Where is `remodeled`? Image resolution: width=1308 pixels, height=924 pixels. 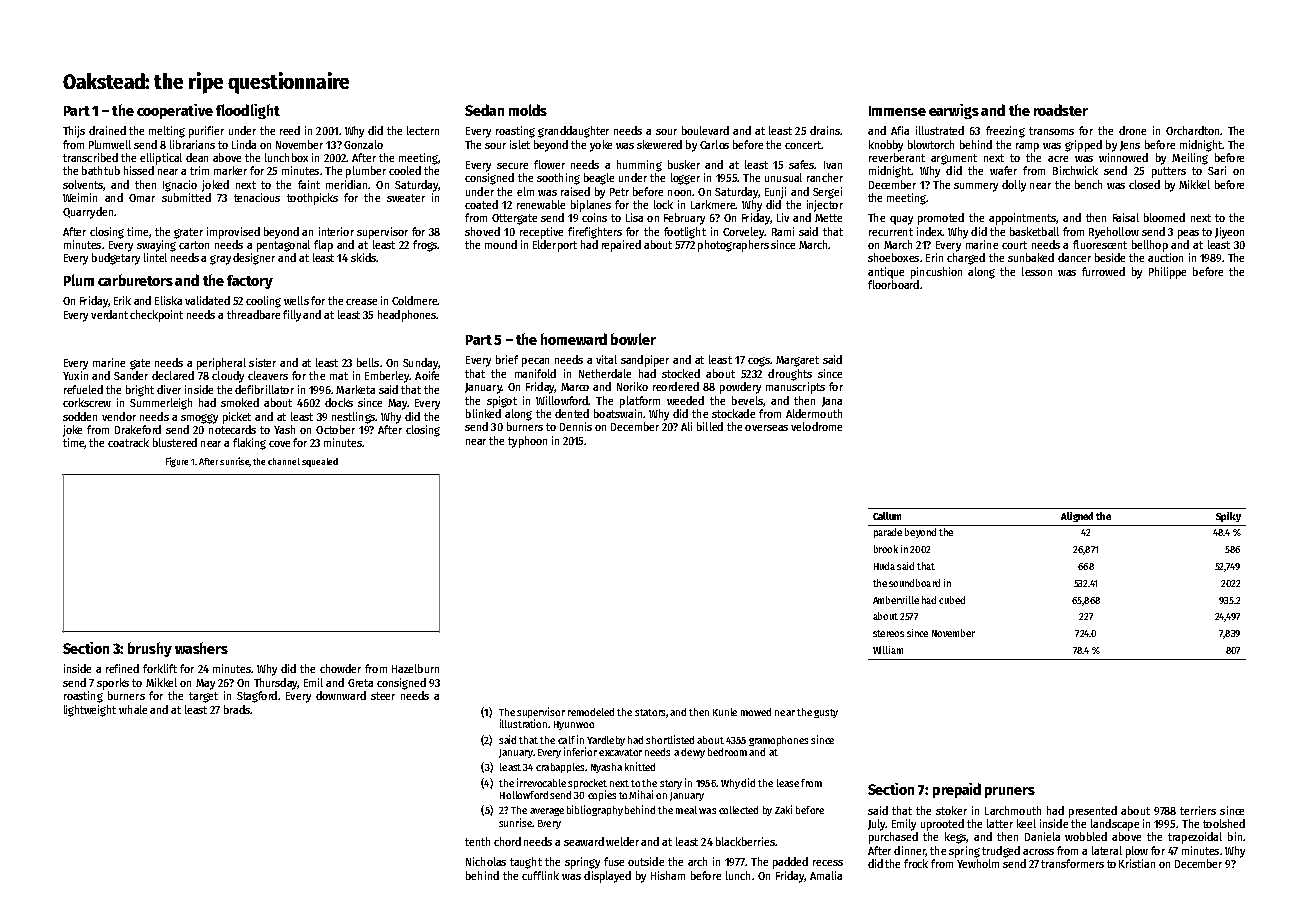
remodeled is located at coordinates (591, 712).
